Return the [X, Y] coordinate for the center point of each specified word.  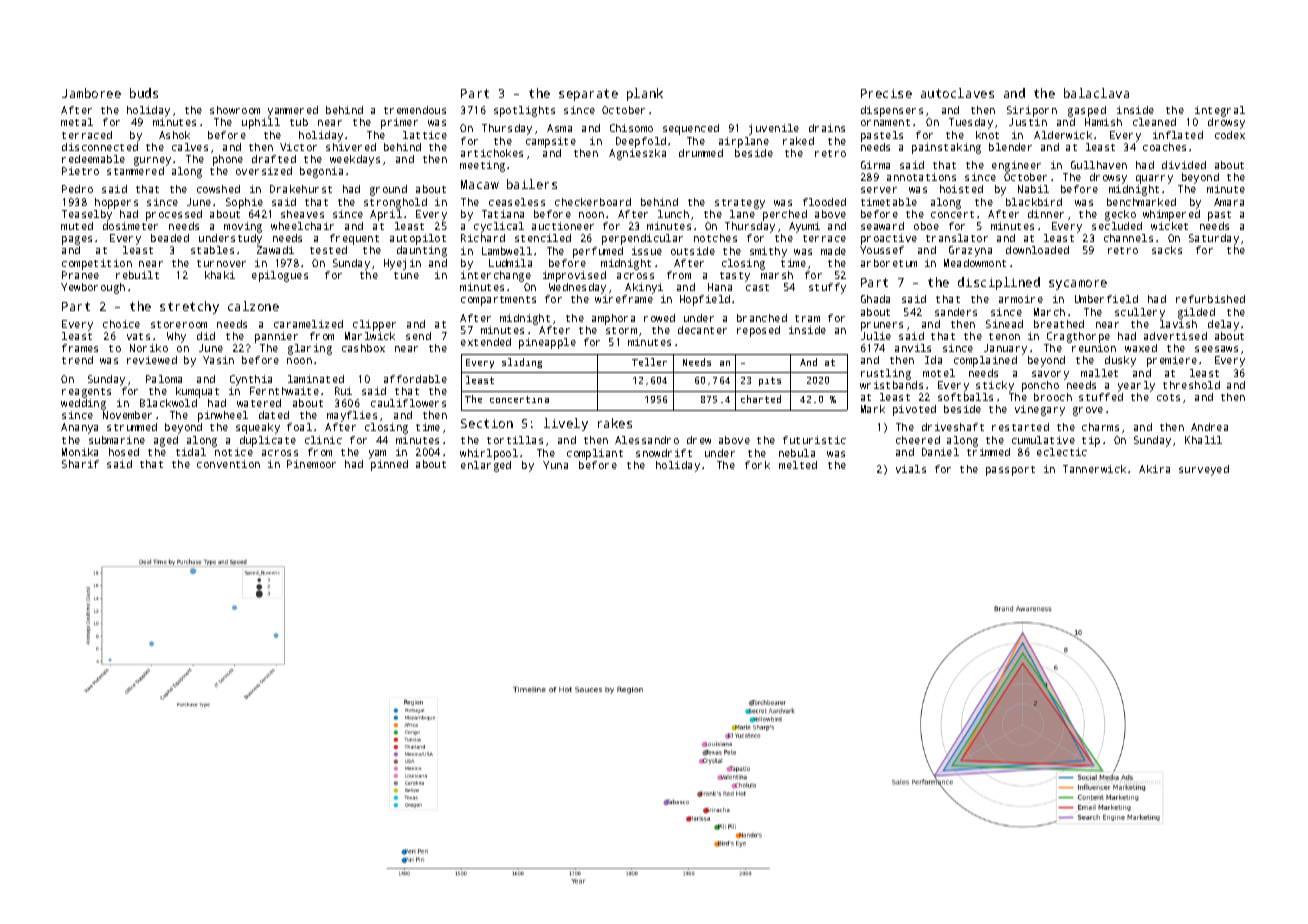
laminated [316, 379]
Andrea [1209, 427]
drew [699, 440]
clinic [323, 440]
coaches [1164, 147]
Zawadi [275, 250]
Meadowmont [975, 263]
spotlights [524, 111]
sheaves [302, 214]
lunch [673, 214]
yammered [293, 111]
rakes [615, 423]
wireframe [624, 299]
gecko [1120, 215]
